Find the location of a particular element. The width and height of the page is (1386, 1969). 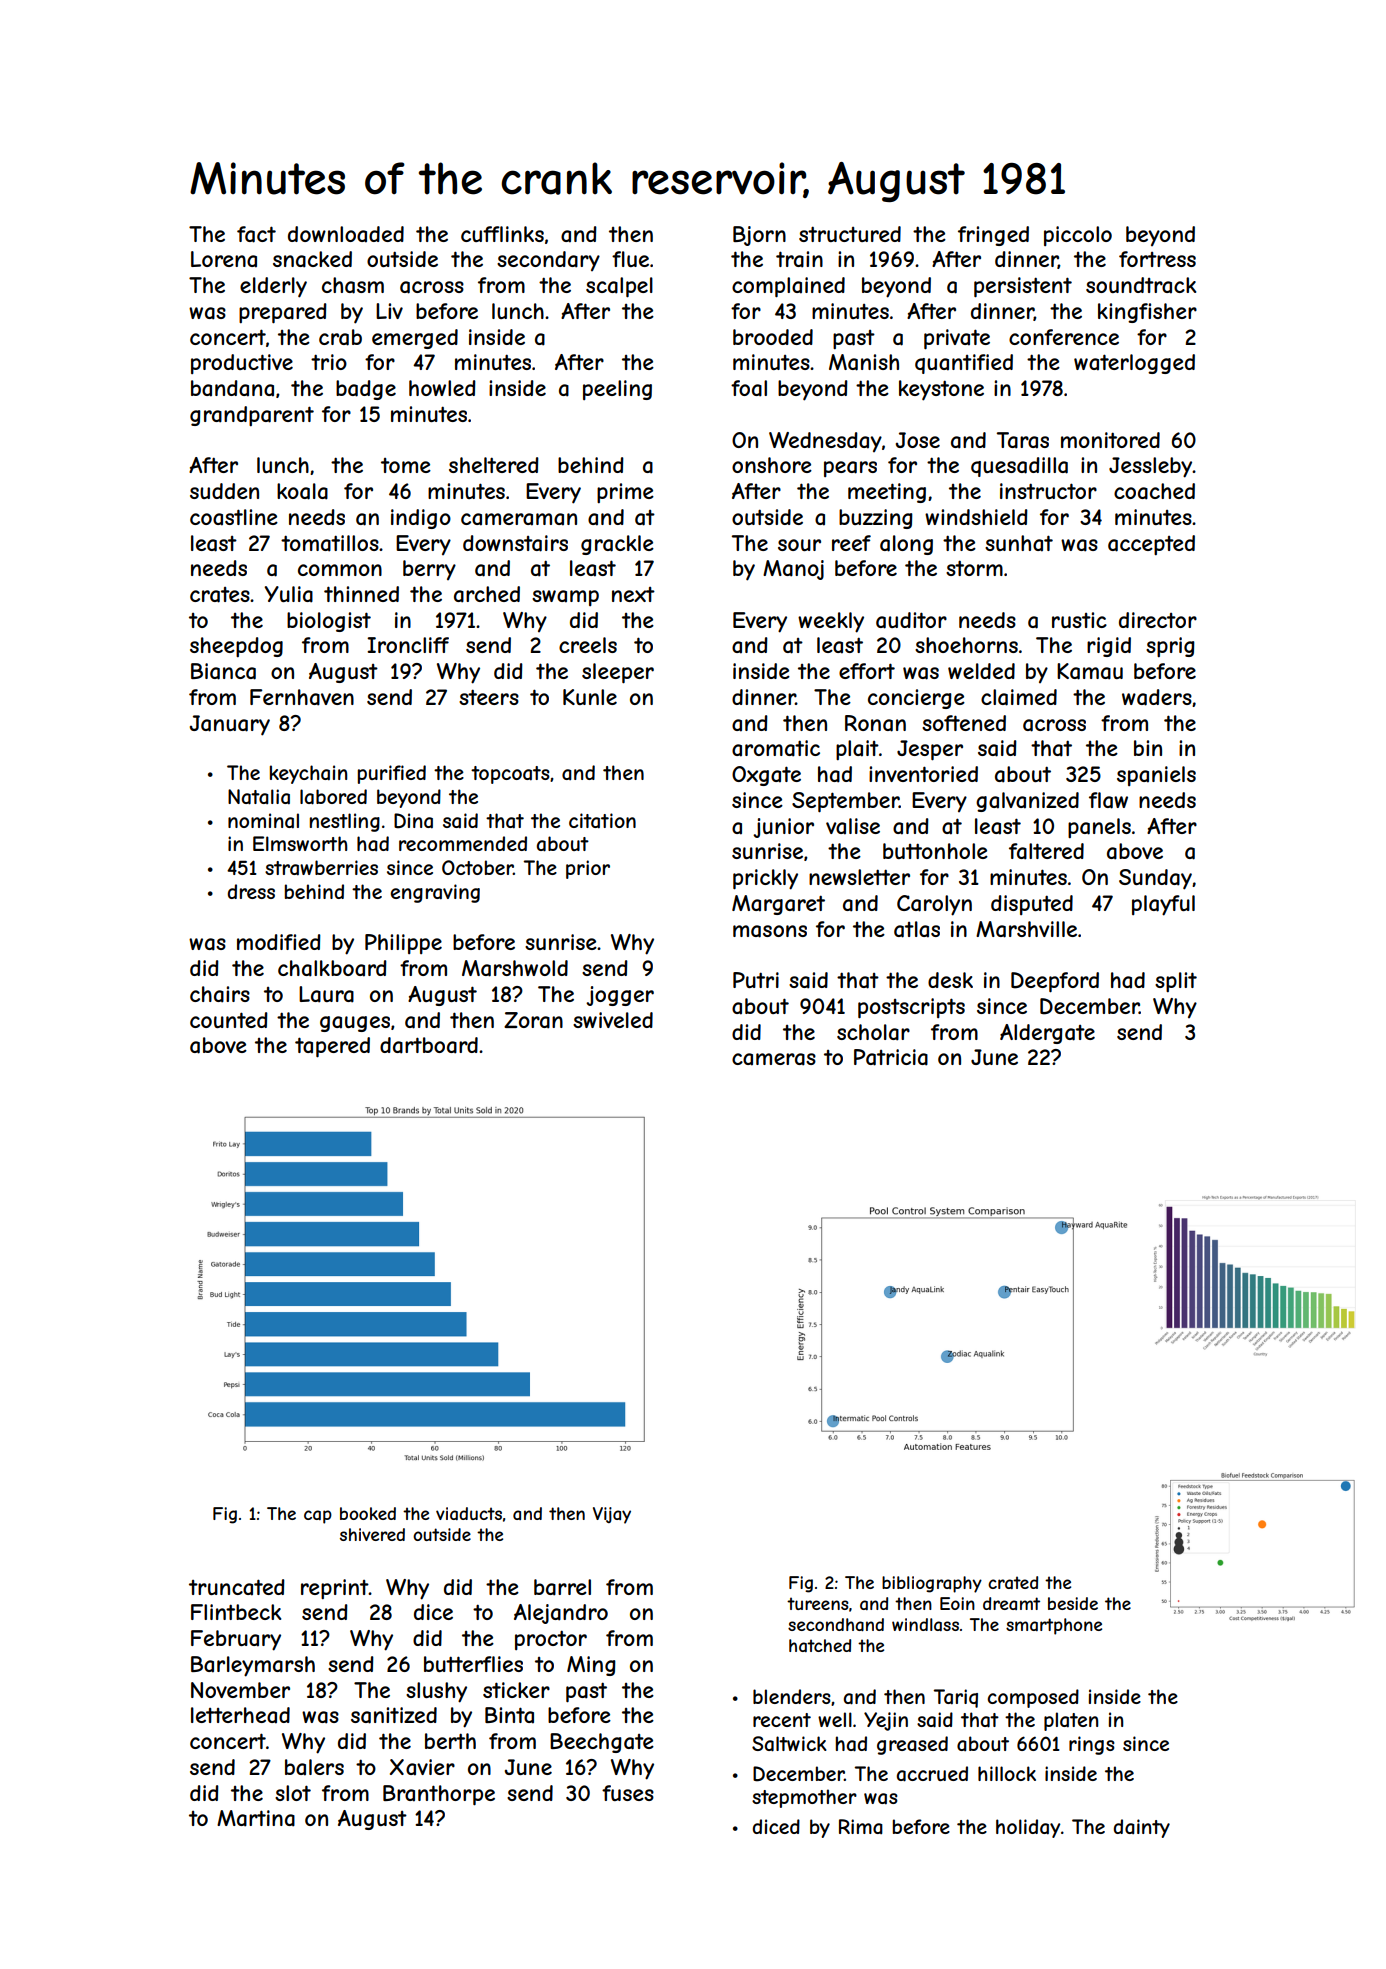

fuses is located at coordinates (628, 1793).
